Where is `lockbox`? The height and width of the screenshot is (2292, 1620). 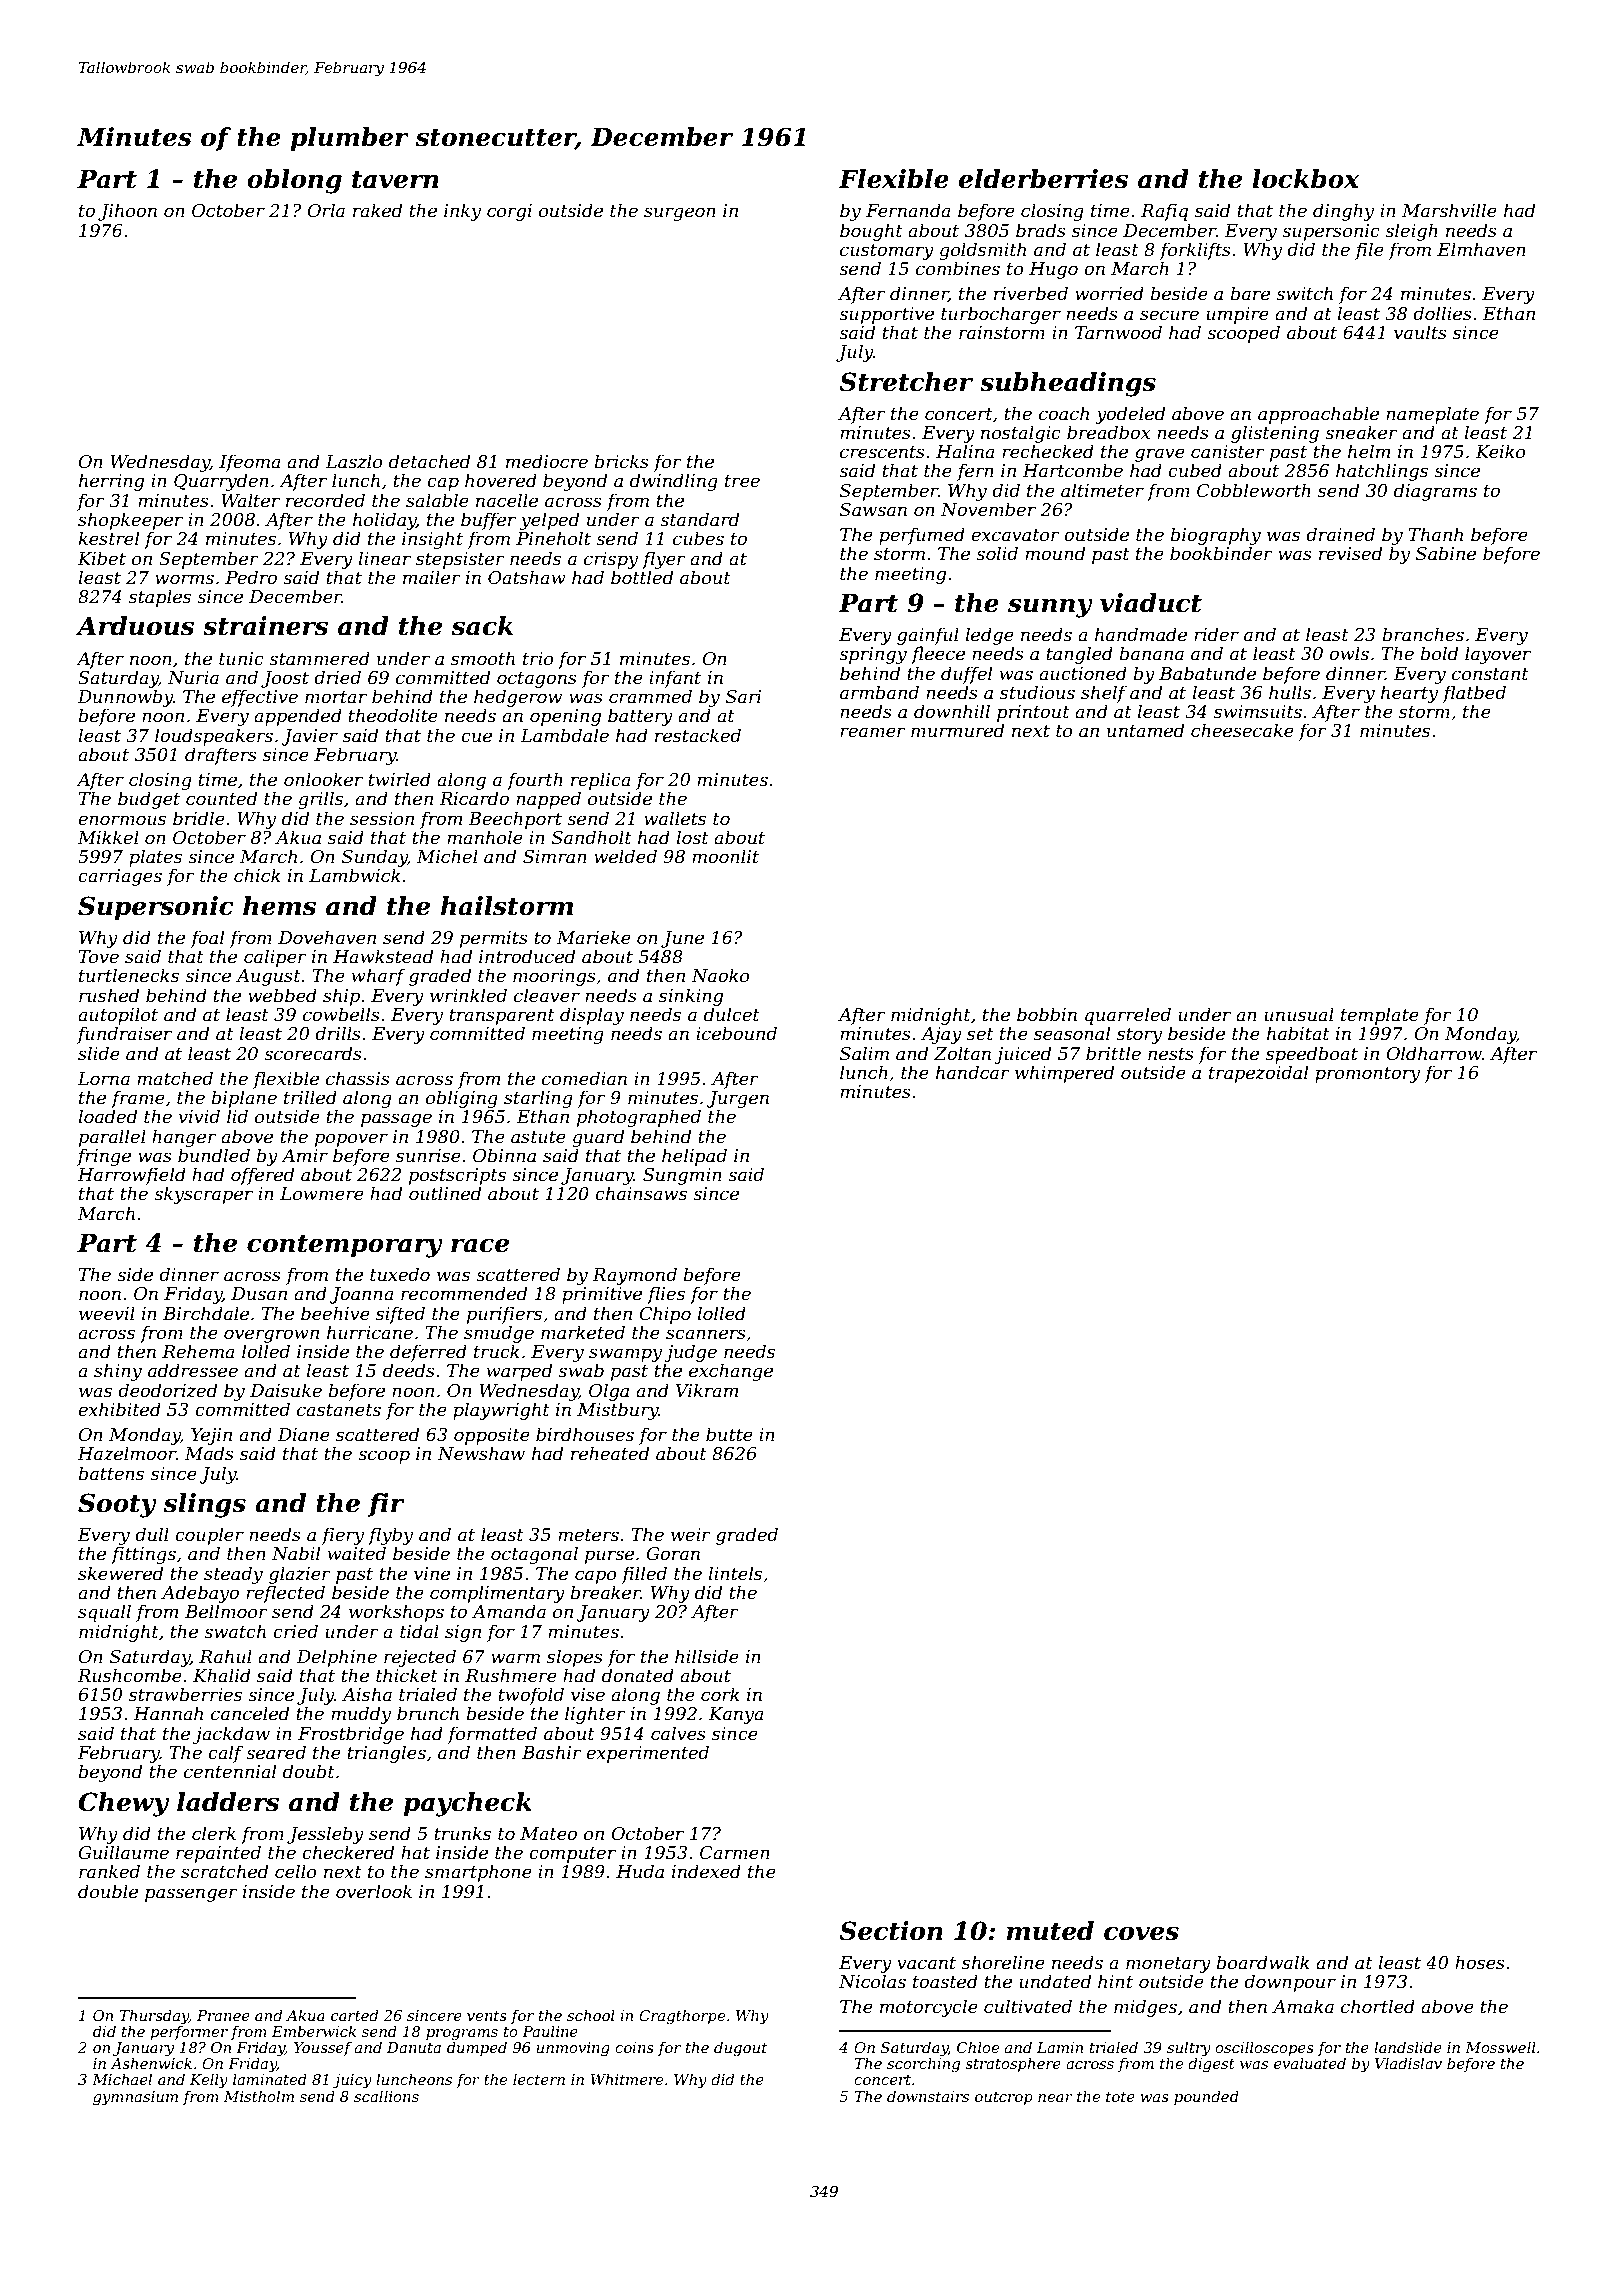
lockbox is located at coordinates (1305, 179).
